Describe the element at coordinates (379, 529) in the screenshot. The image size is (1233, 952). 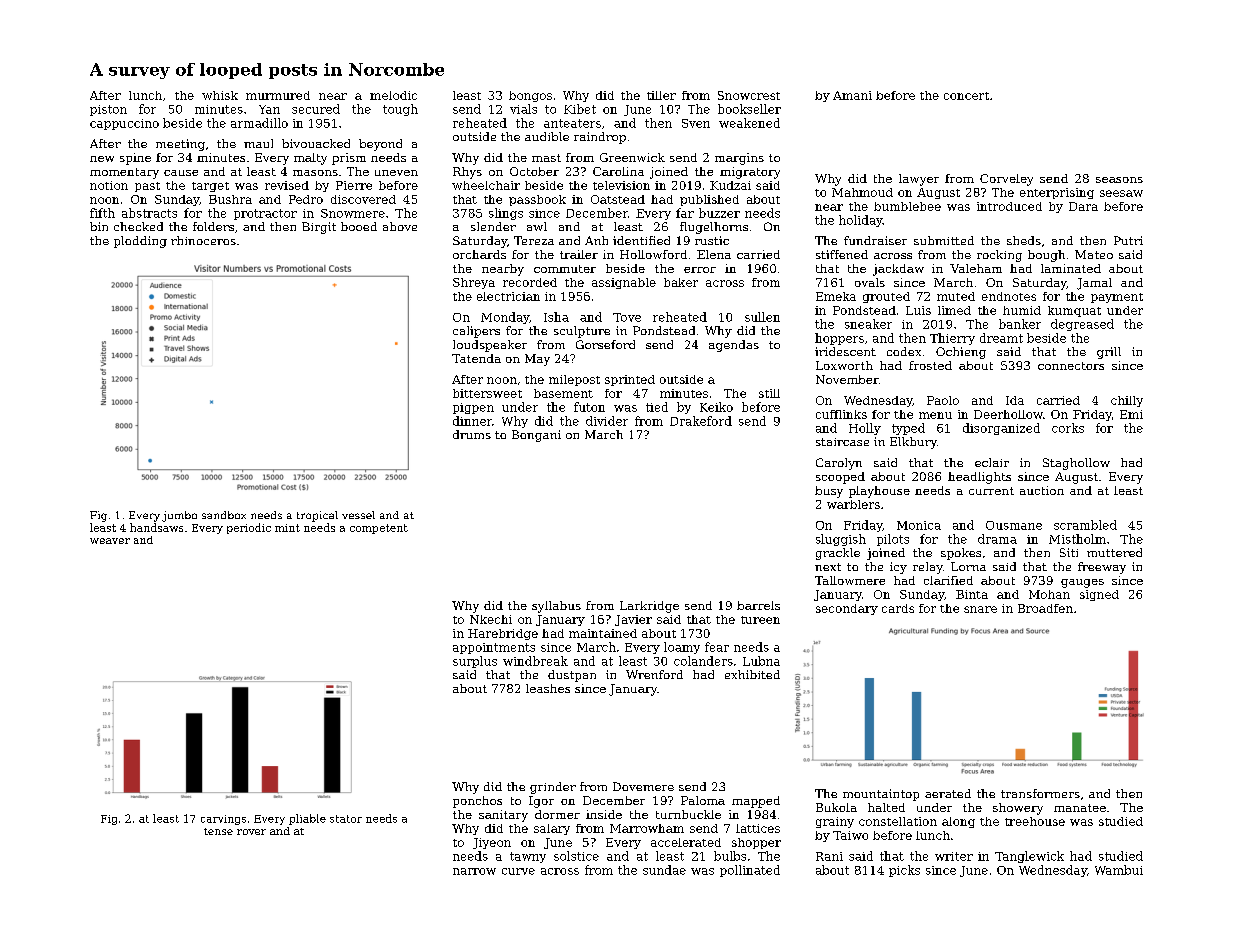
I see `competent` at that location.
